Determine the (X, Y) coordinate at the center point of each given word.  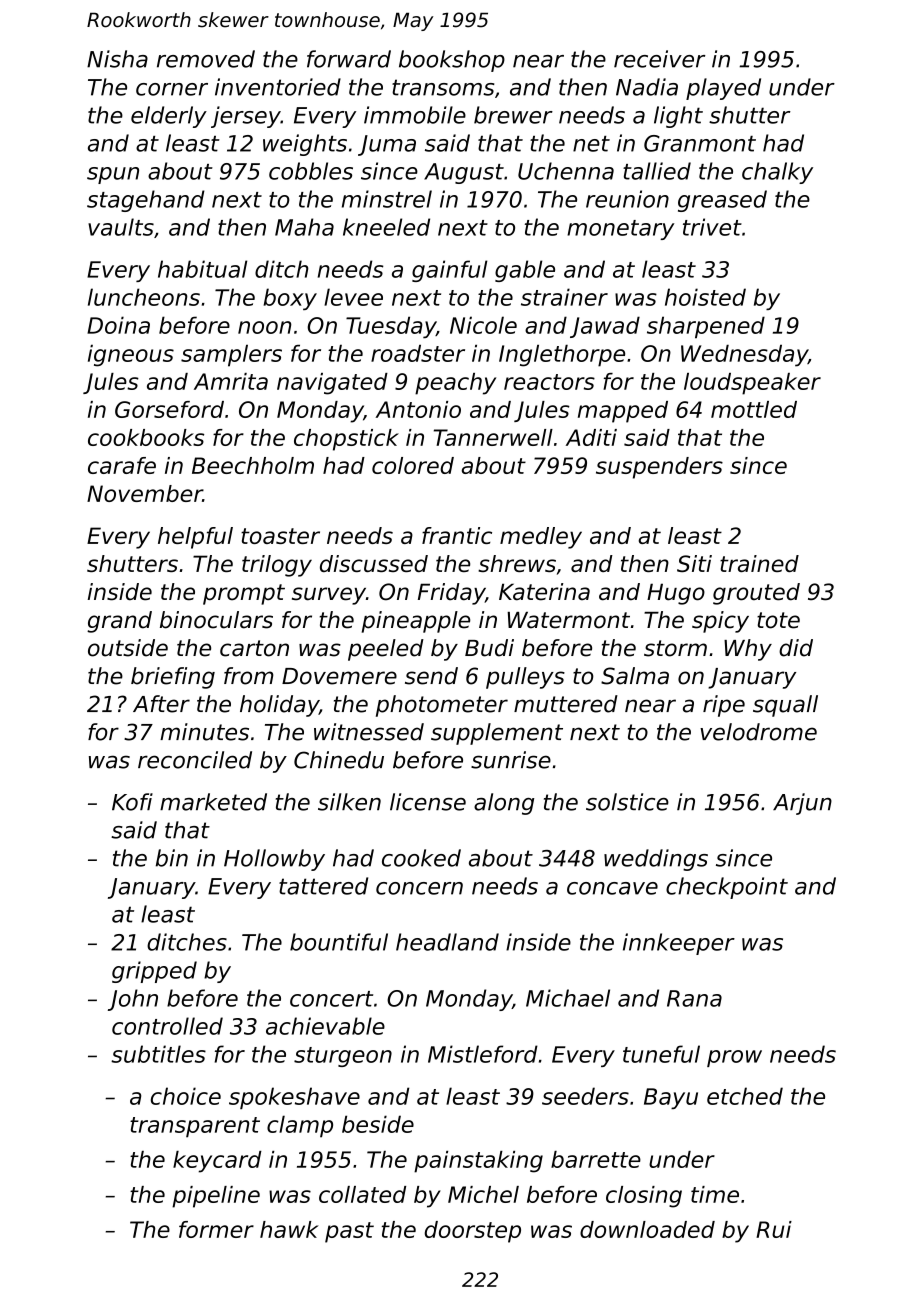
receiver (660, 59)
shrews (517, 563)
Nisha (117, 59)
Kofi (132, 802)
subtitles (158, 1054)
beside (378, 1124)
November (145, 493)
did (796, 648)
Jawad (605, 327)
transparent (195, 1127)
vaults (121, 227)
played (723, 89)
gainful (449, 271)
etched (745, 1096)
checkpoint (727, 888)
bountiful (339, 942)
